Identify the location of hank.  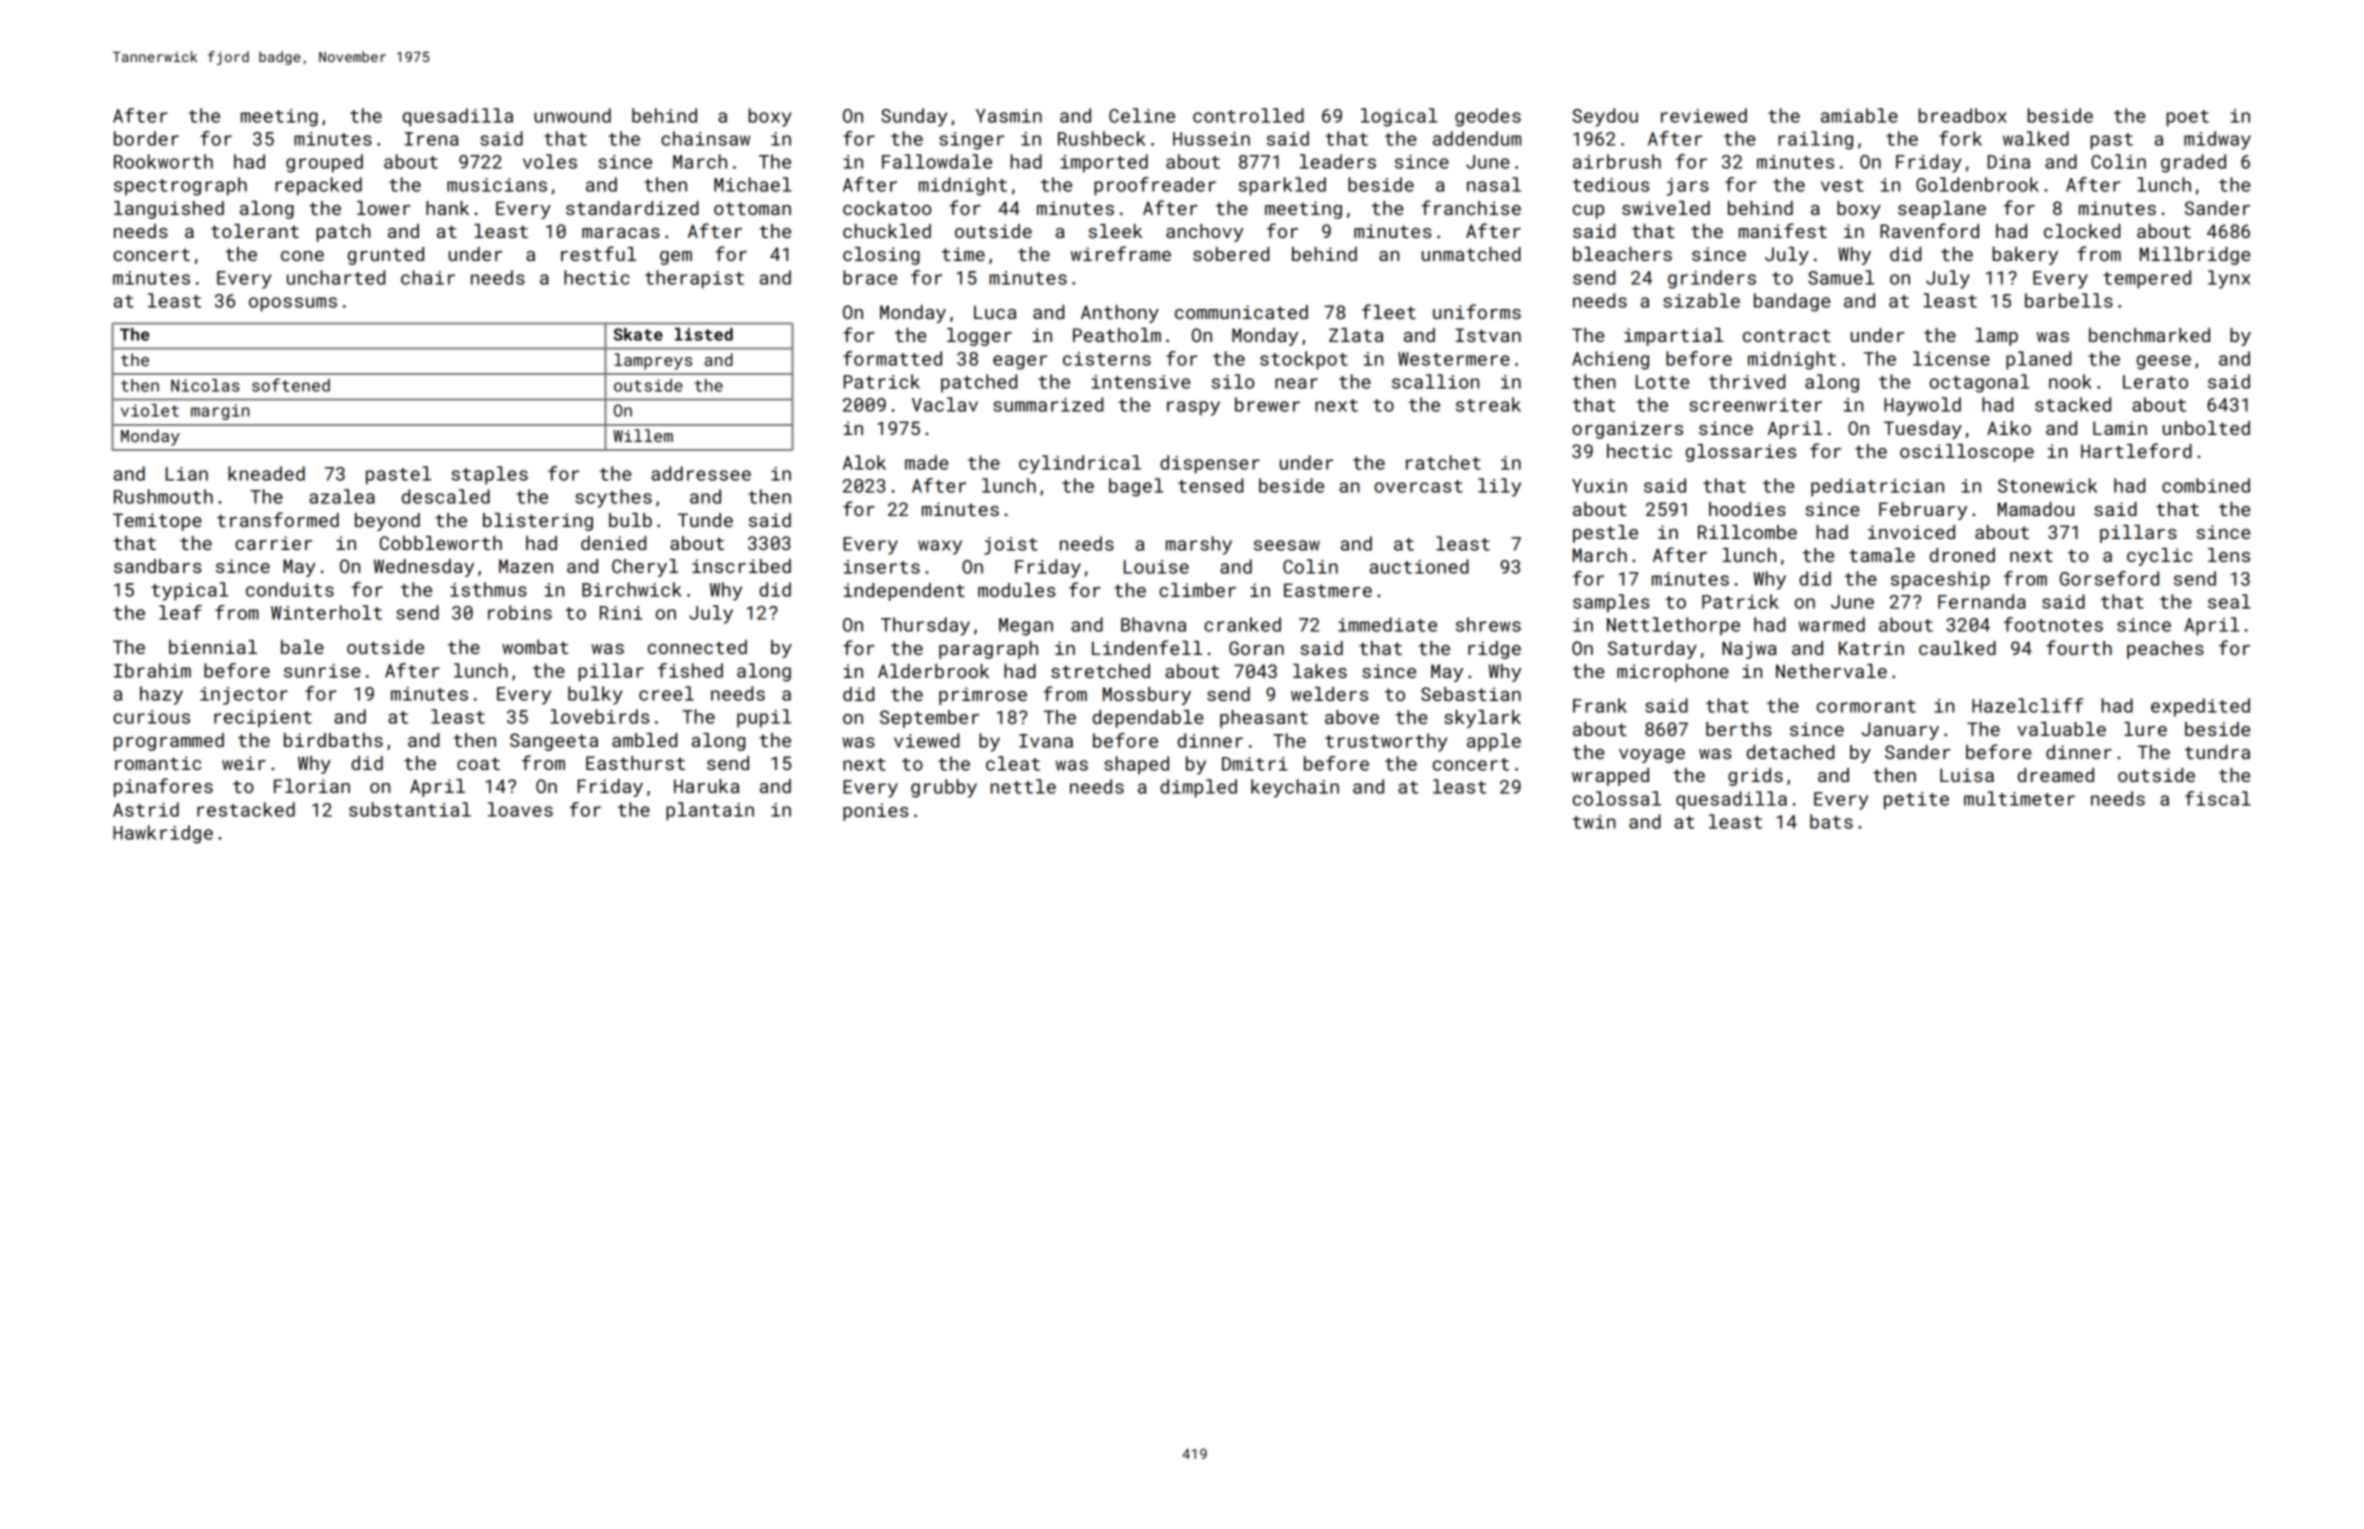
(447, 208).
